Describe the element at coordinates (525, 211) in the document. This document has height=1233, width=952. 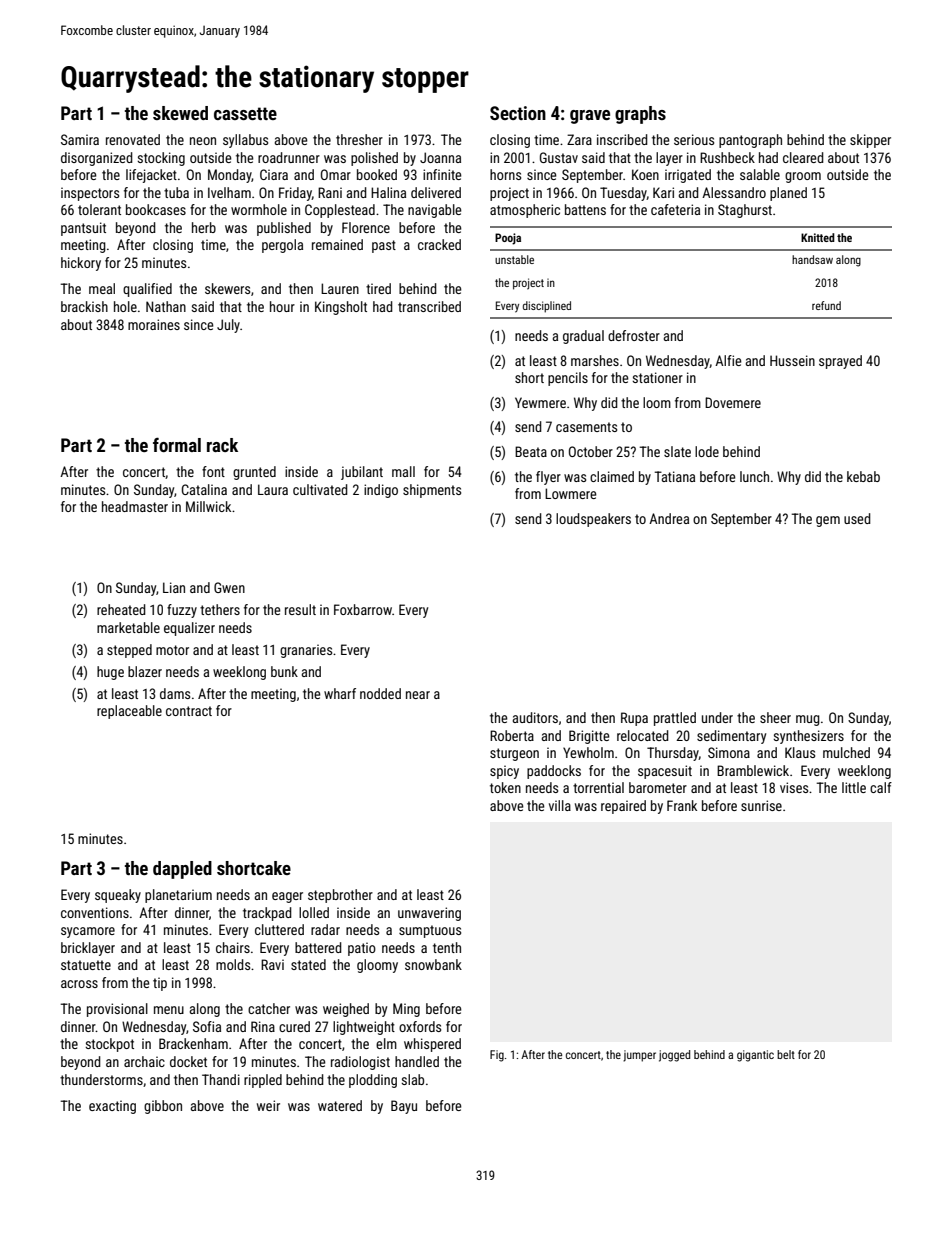
I see `atmospheric` at that location.
